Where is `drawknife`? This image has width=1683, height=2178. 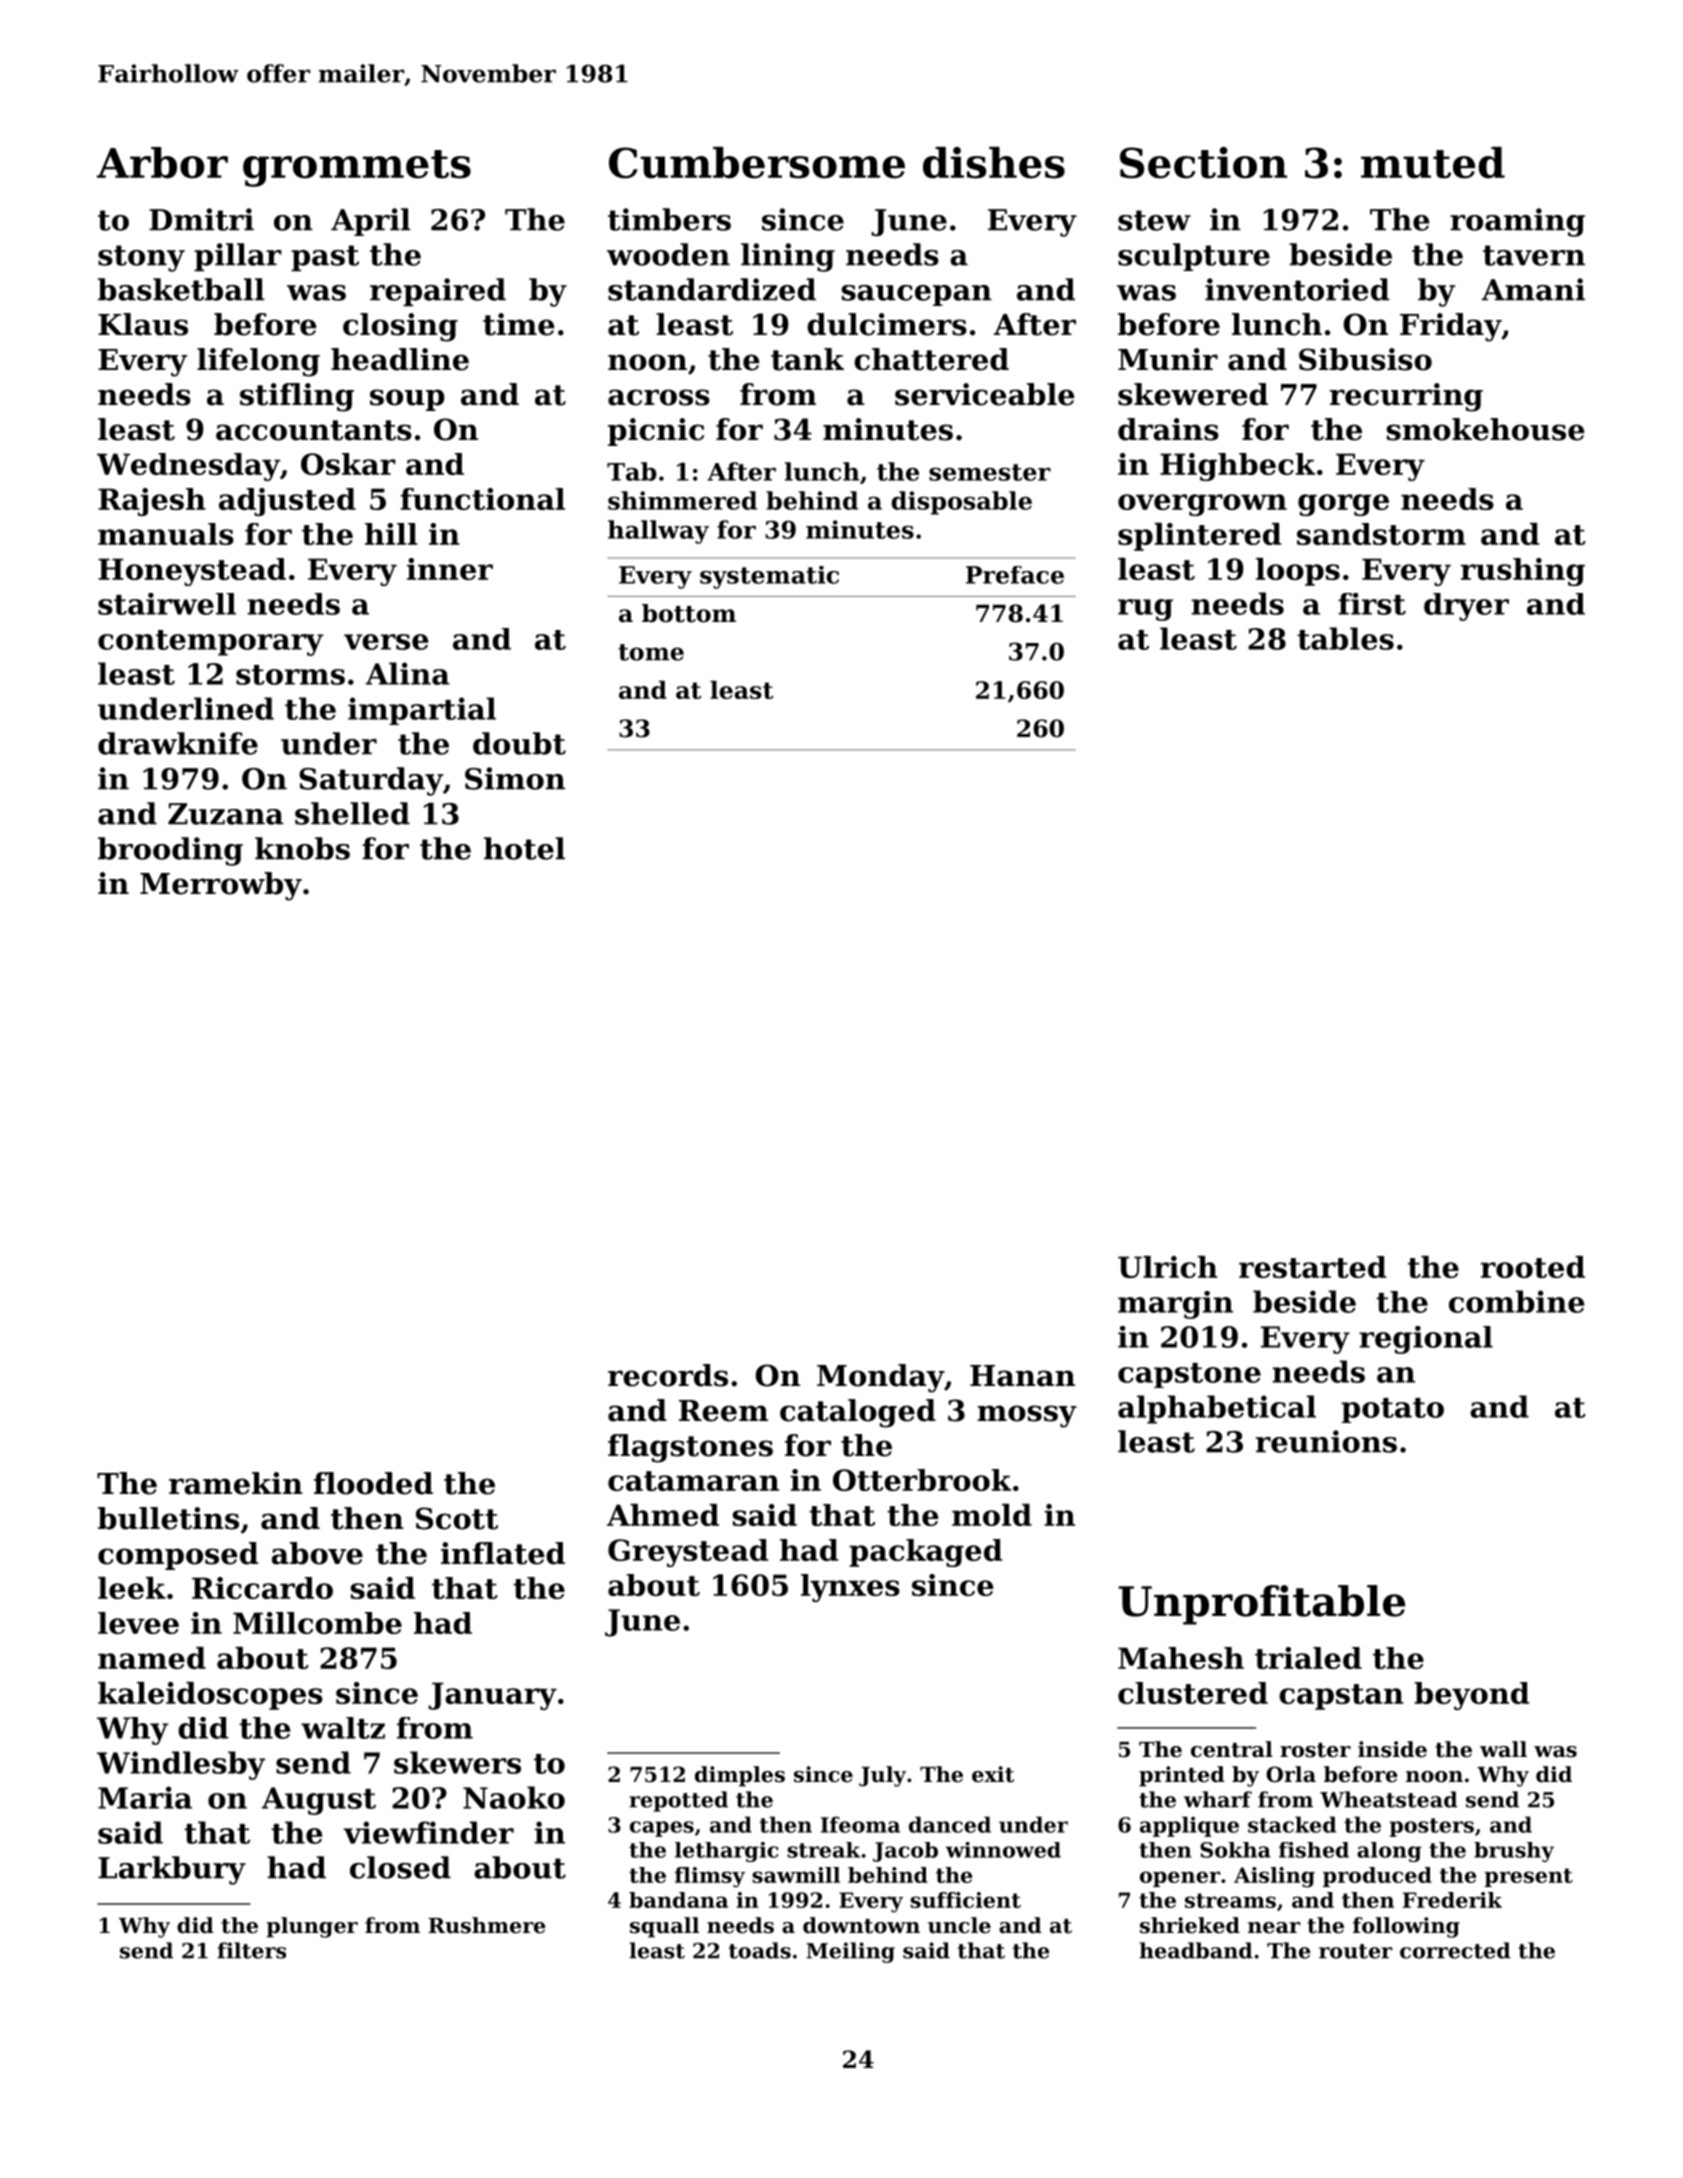 drawknife is located at coordinates (178, 743).
